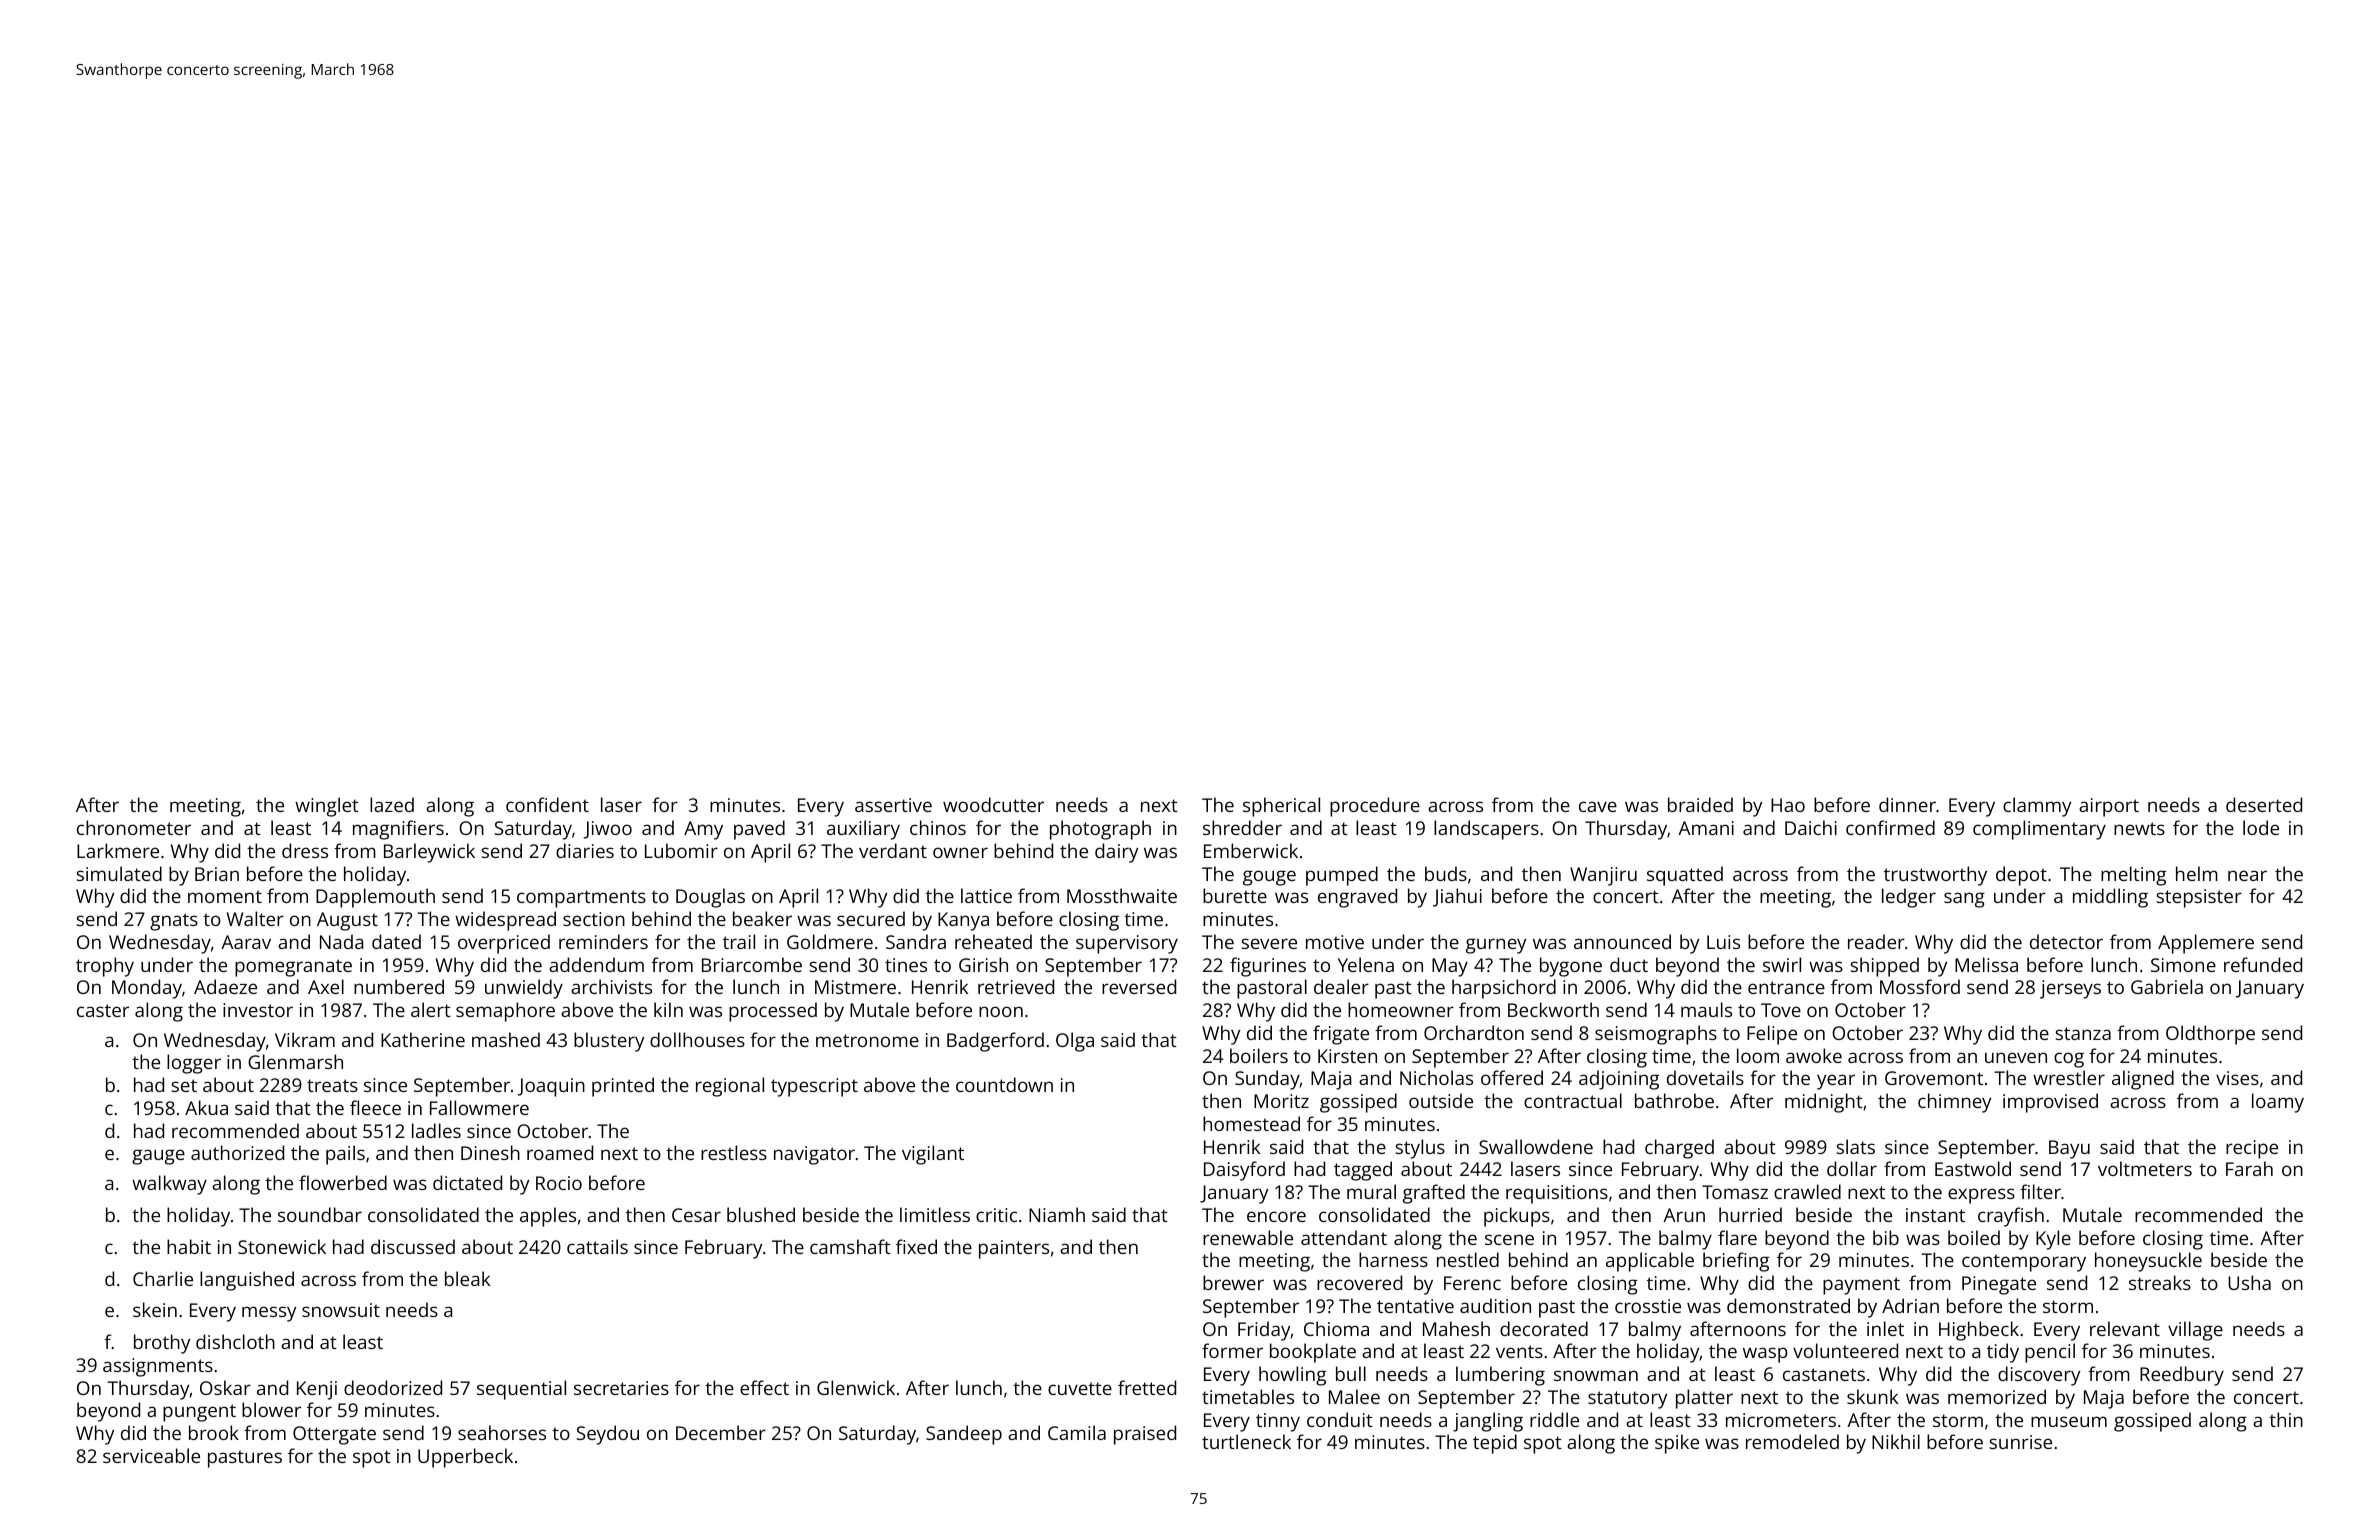 Image resolution: width=2380 pixels, height=1540 pixels. I want to click on trail, so click(739, 941).
